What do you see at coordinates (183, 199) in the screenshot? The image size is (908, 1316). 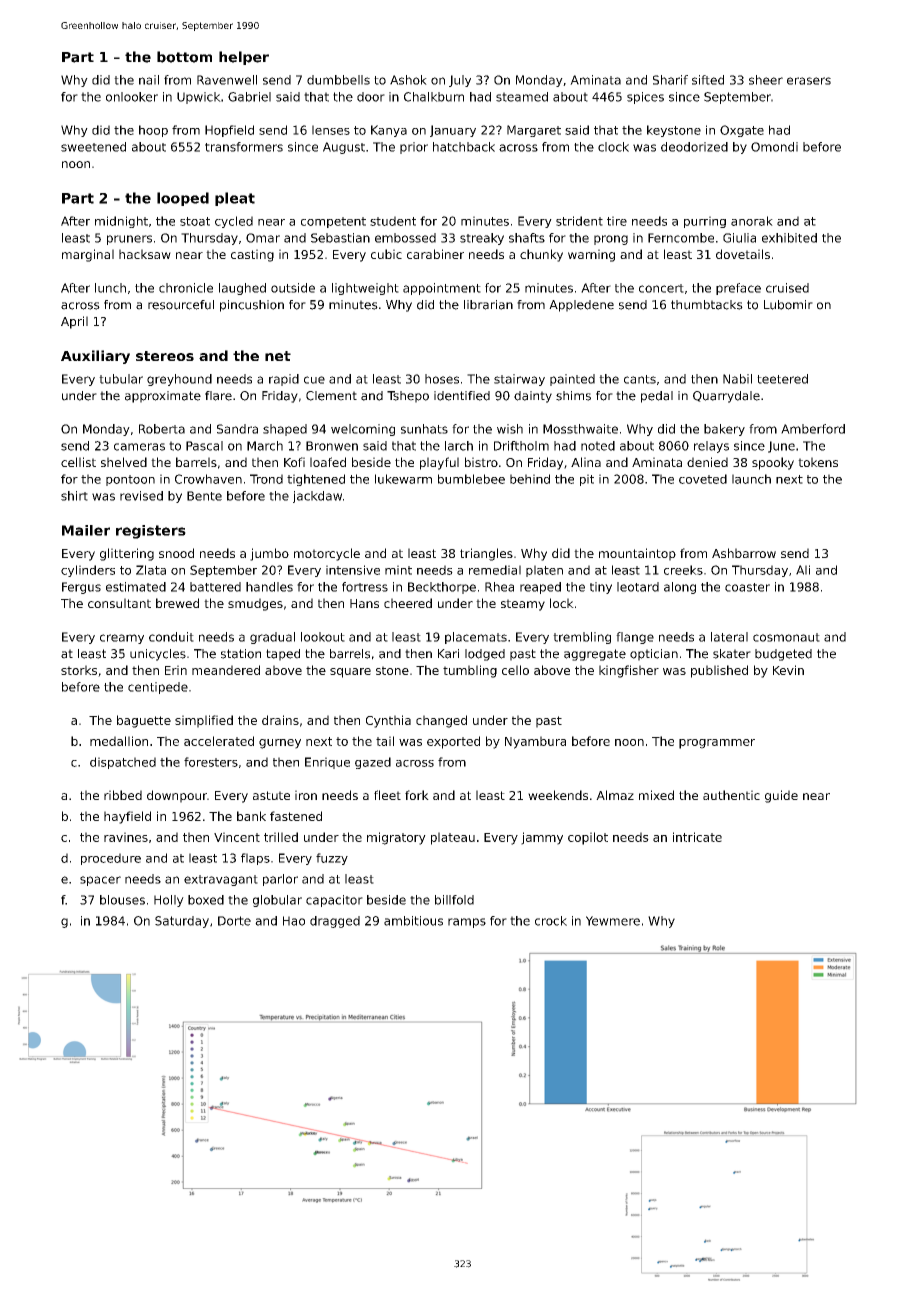 I see `looped` at bounding box center [183, 199].
